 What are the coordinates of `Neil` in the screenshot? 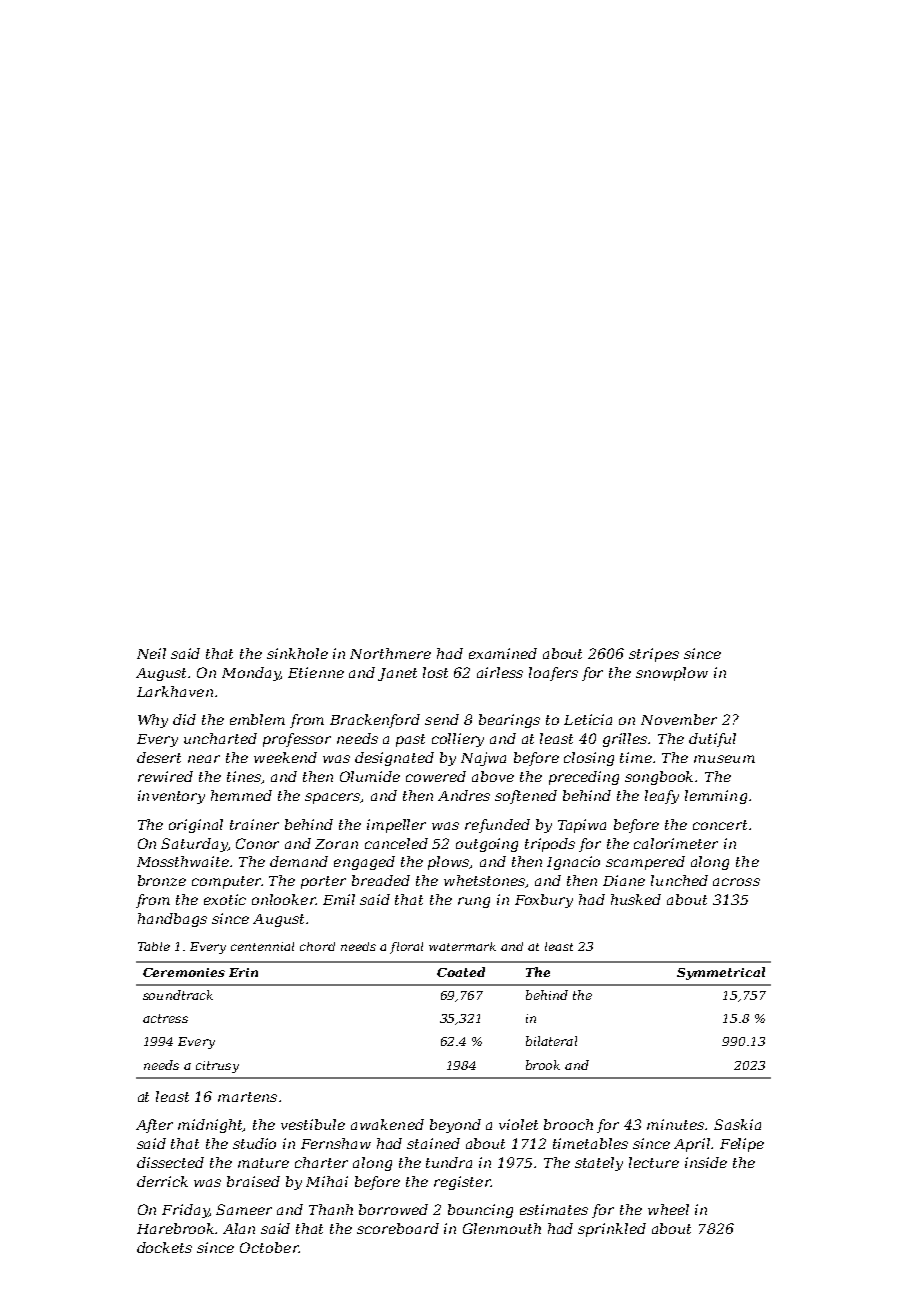 It's located at (151, 653).
